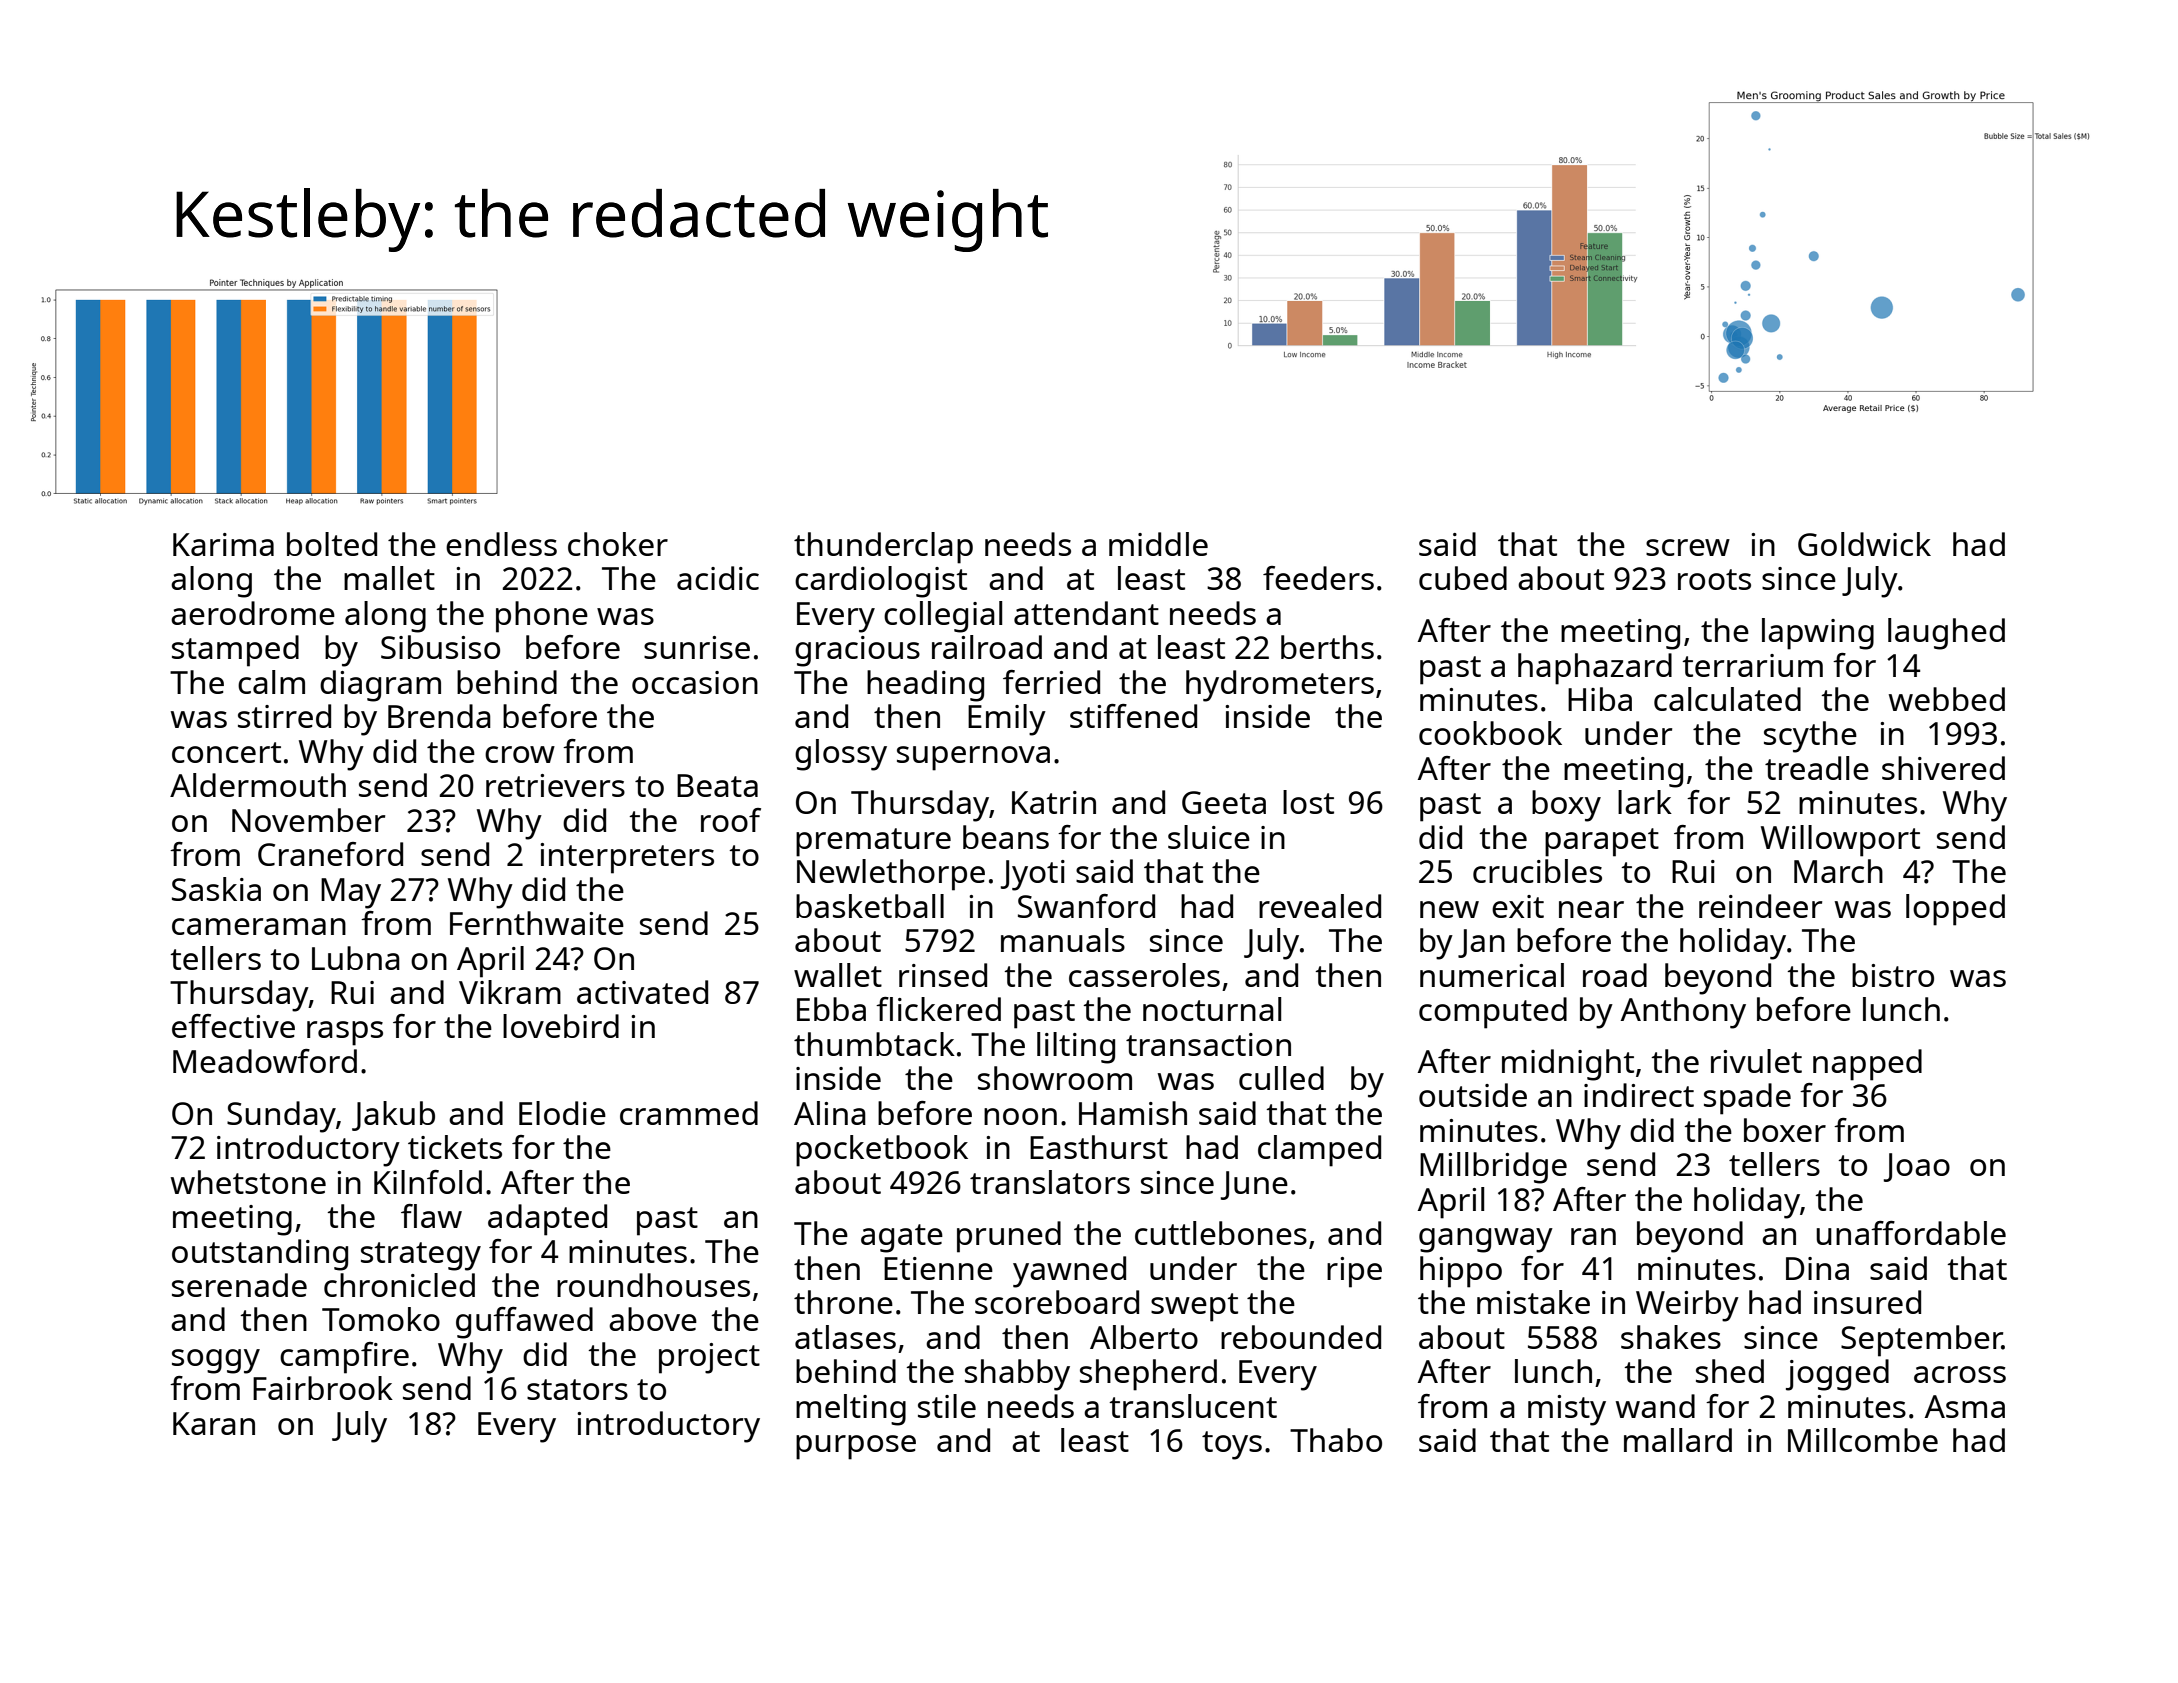 This page has height=1683, width=2178. Describe the element at coordinates (259, 926) in the page. I see `cameraman` at that location.
